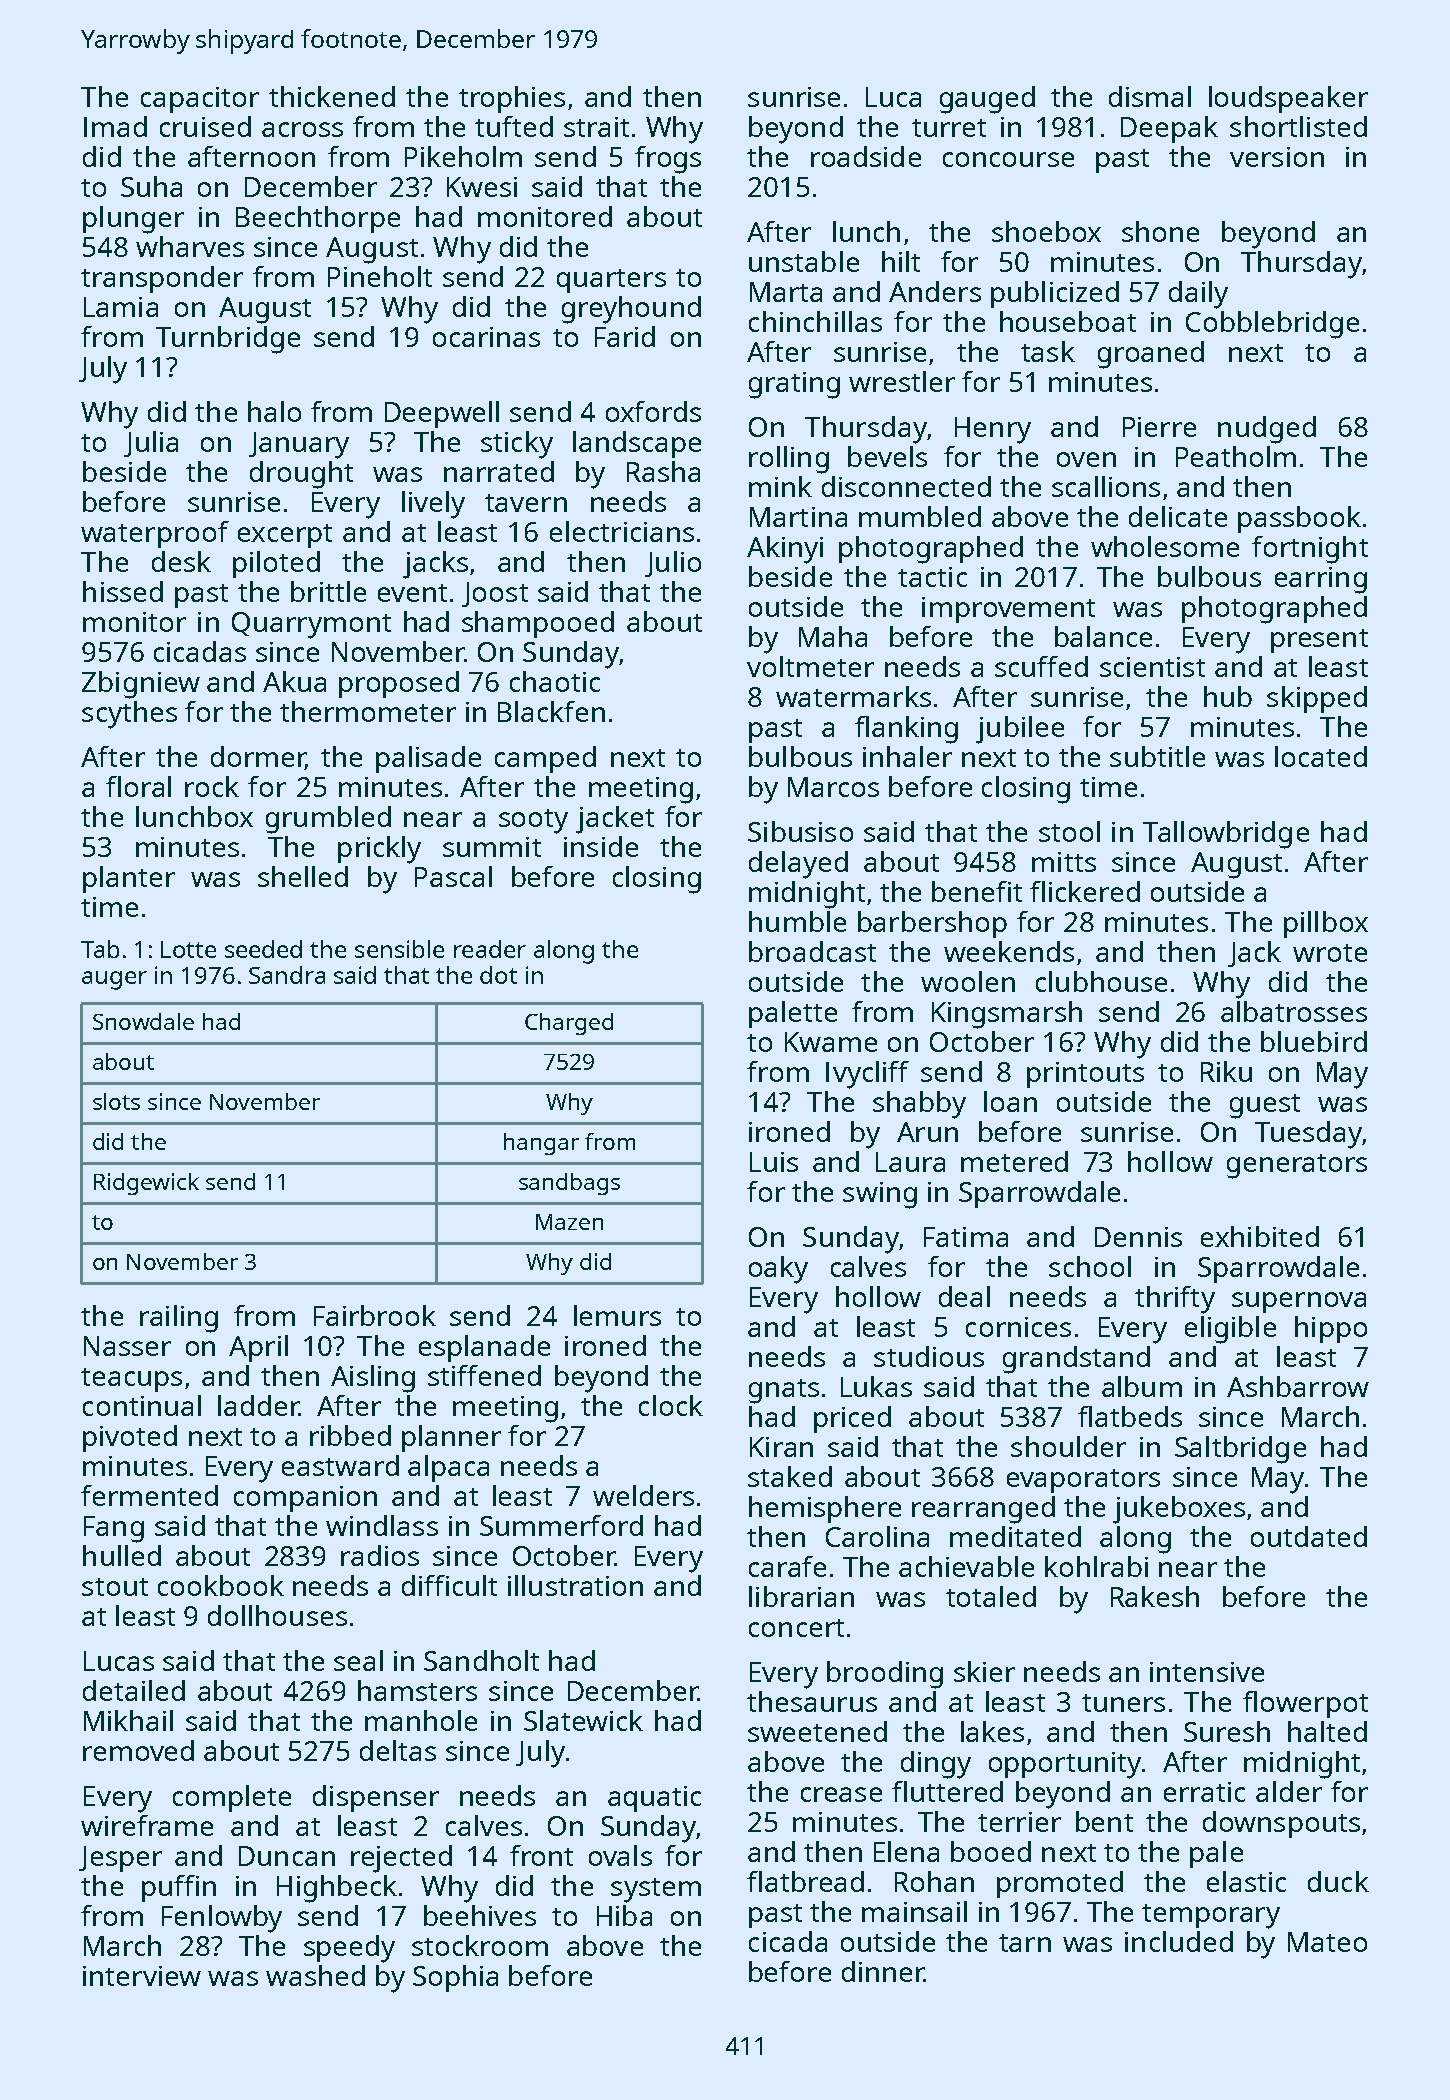 This document has height=2100, width=1450. I want to click on gauged, so click(987, 100).
